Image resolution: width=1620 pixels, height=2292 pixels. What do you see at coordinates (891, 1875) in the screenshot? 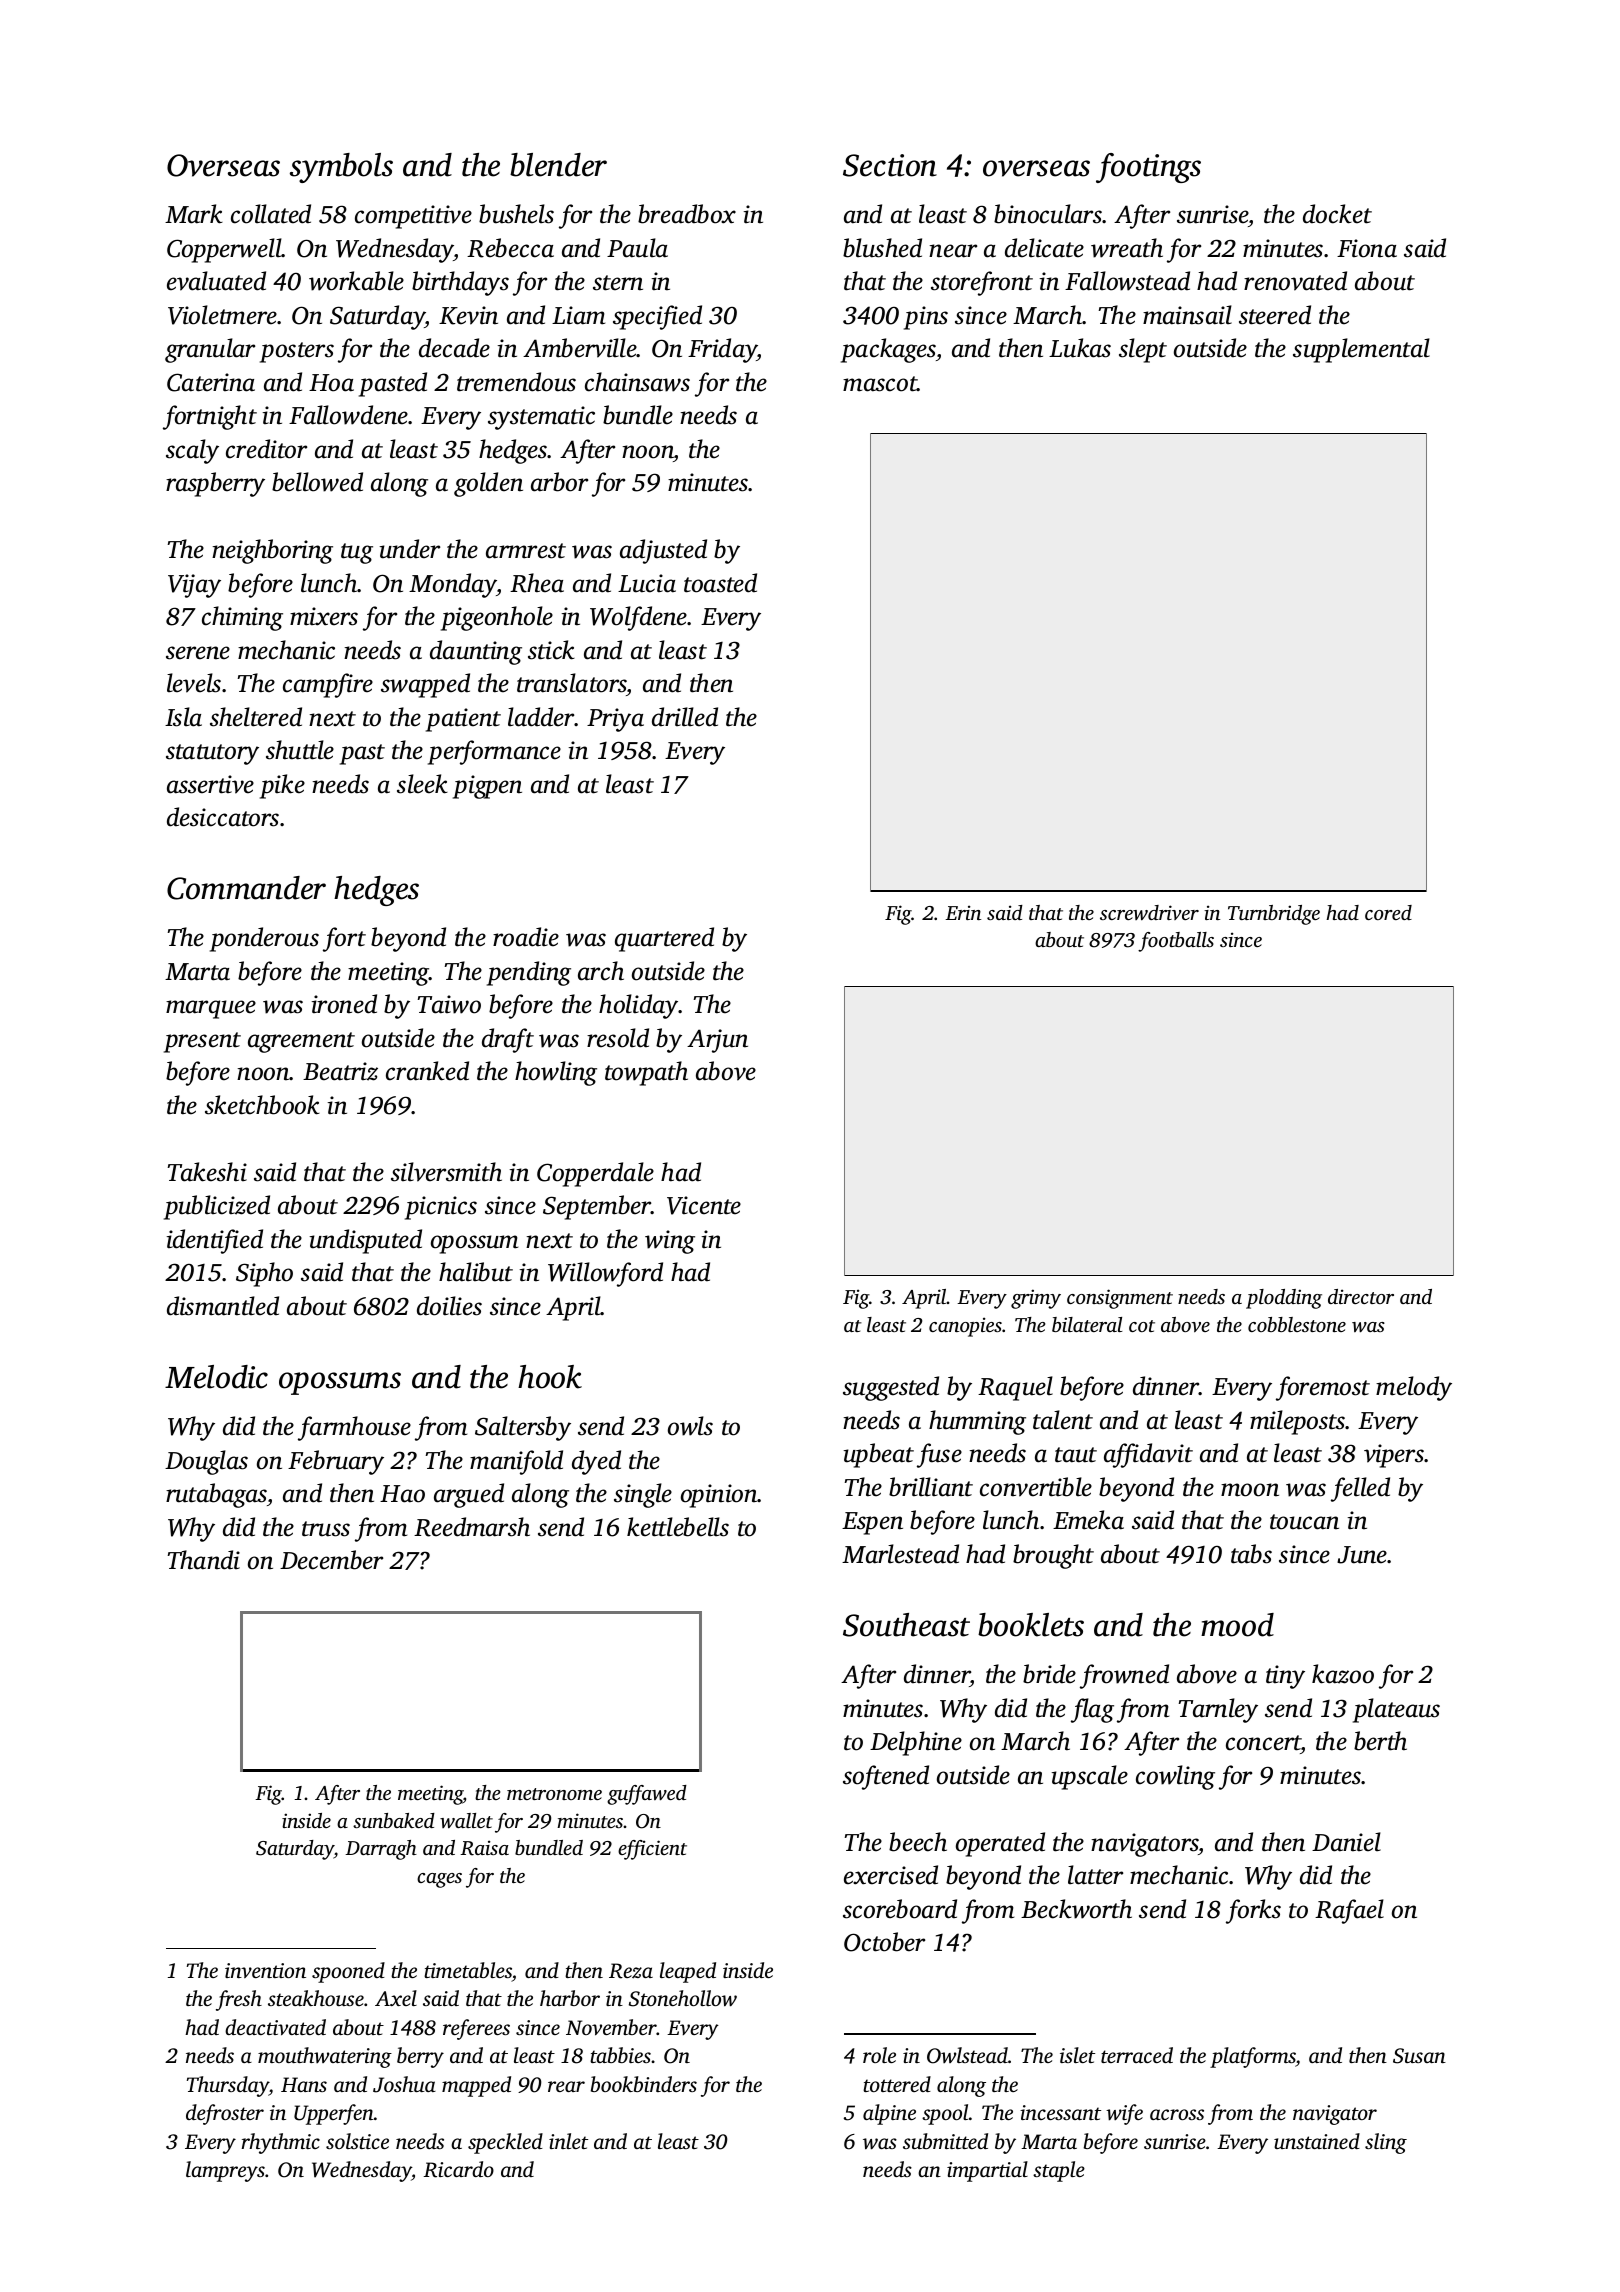
I see `exercised` at bounding box center [891, 1875].
